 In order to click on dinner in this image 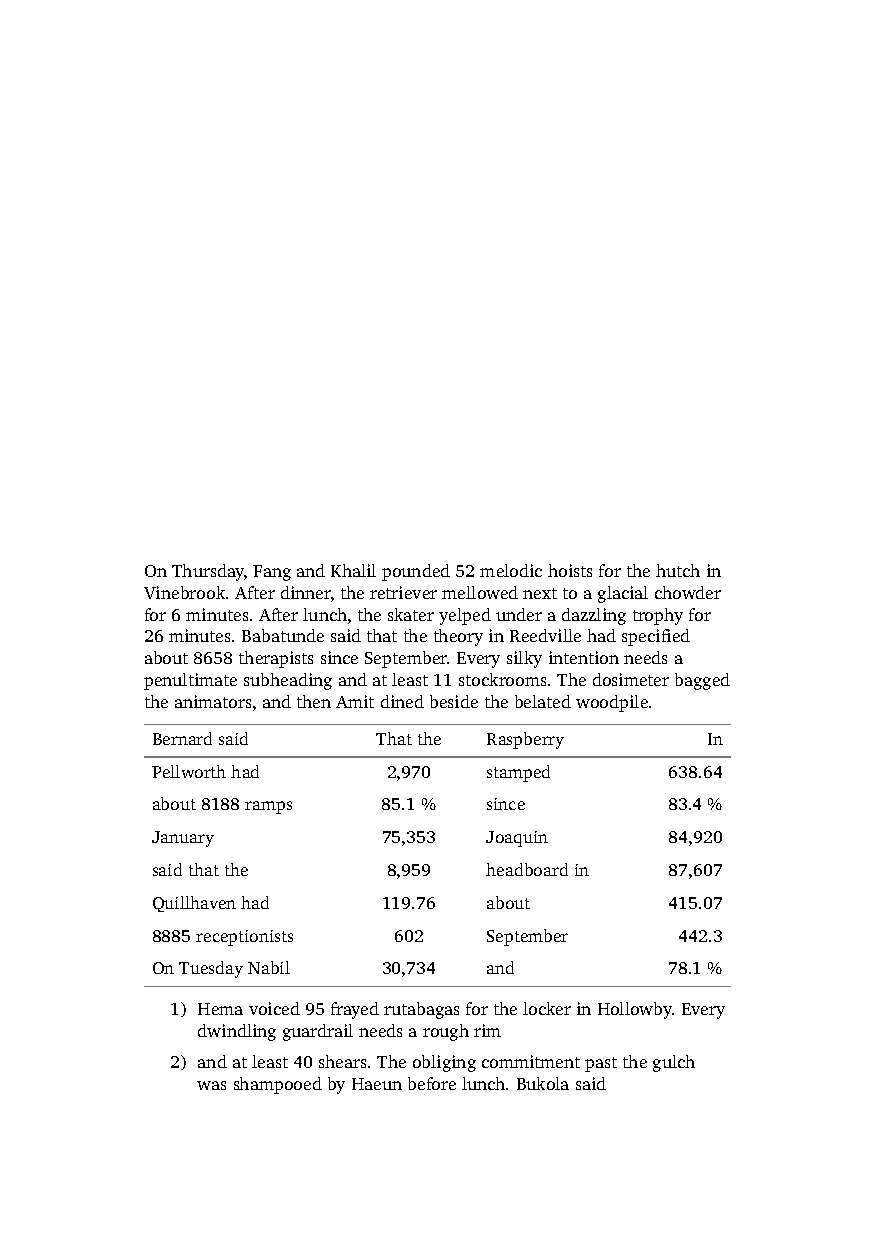, I will do `click(306, 592)`.
